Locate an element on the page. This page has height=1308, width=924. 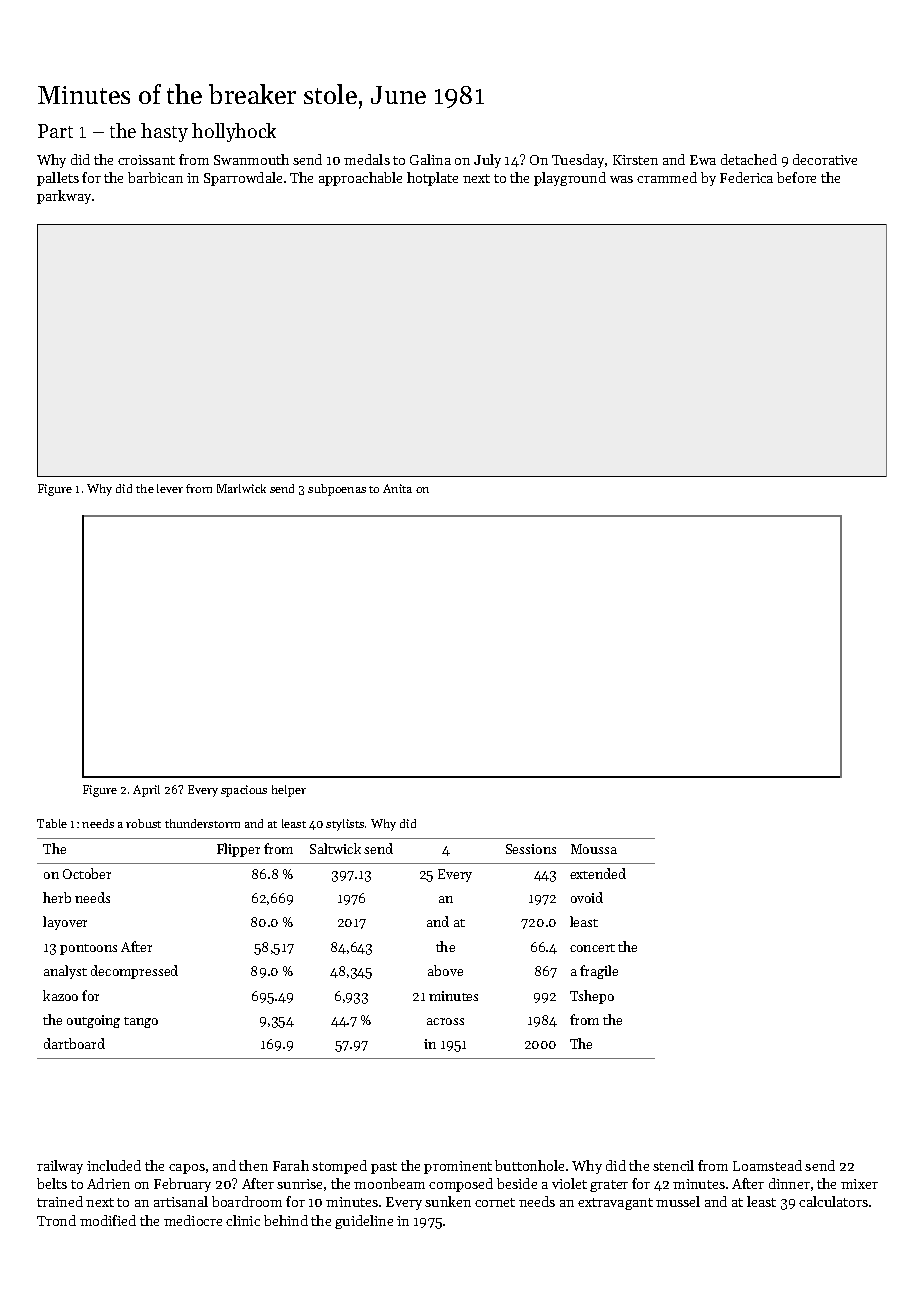
above is located at coordinates (445, 970).
